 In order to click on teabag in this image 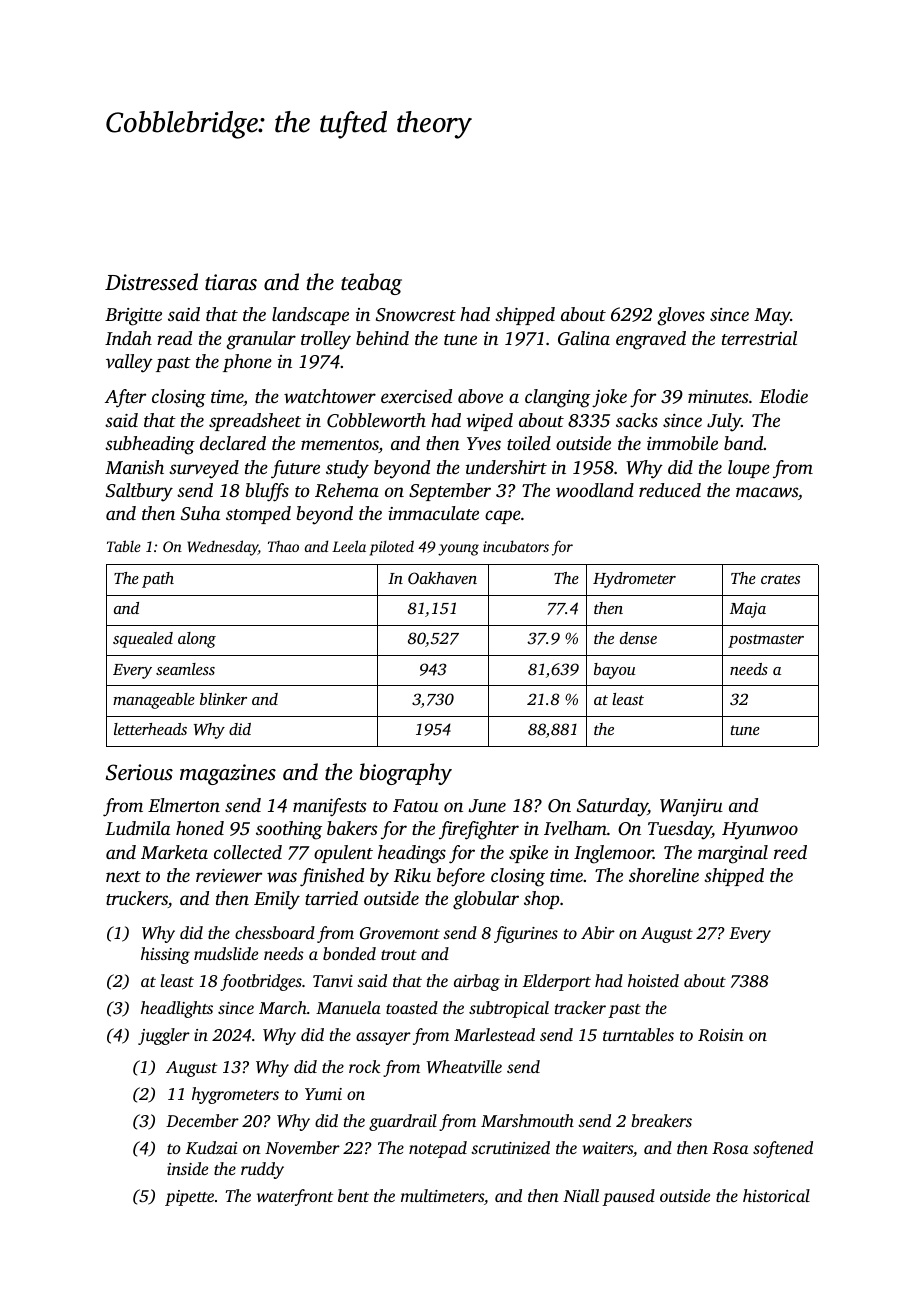, I will do `click(371, 284)`.
